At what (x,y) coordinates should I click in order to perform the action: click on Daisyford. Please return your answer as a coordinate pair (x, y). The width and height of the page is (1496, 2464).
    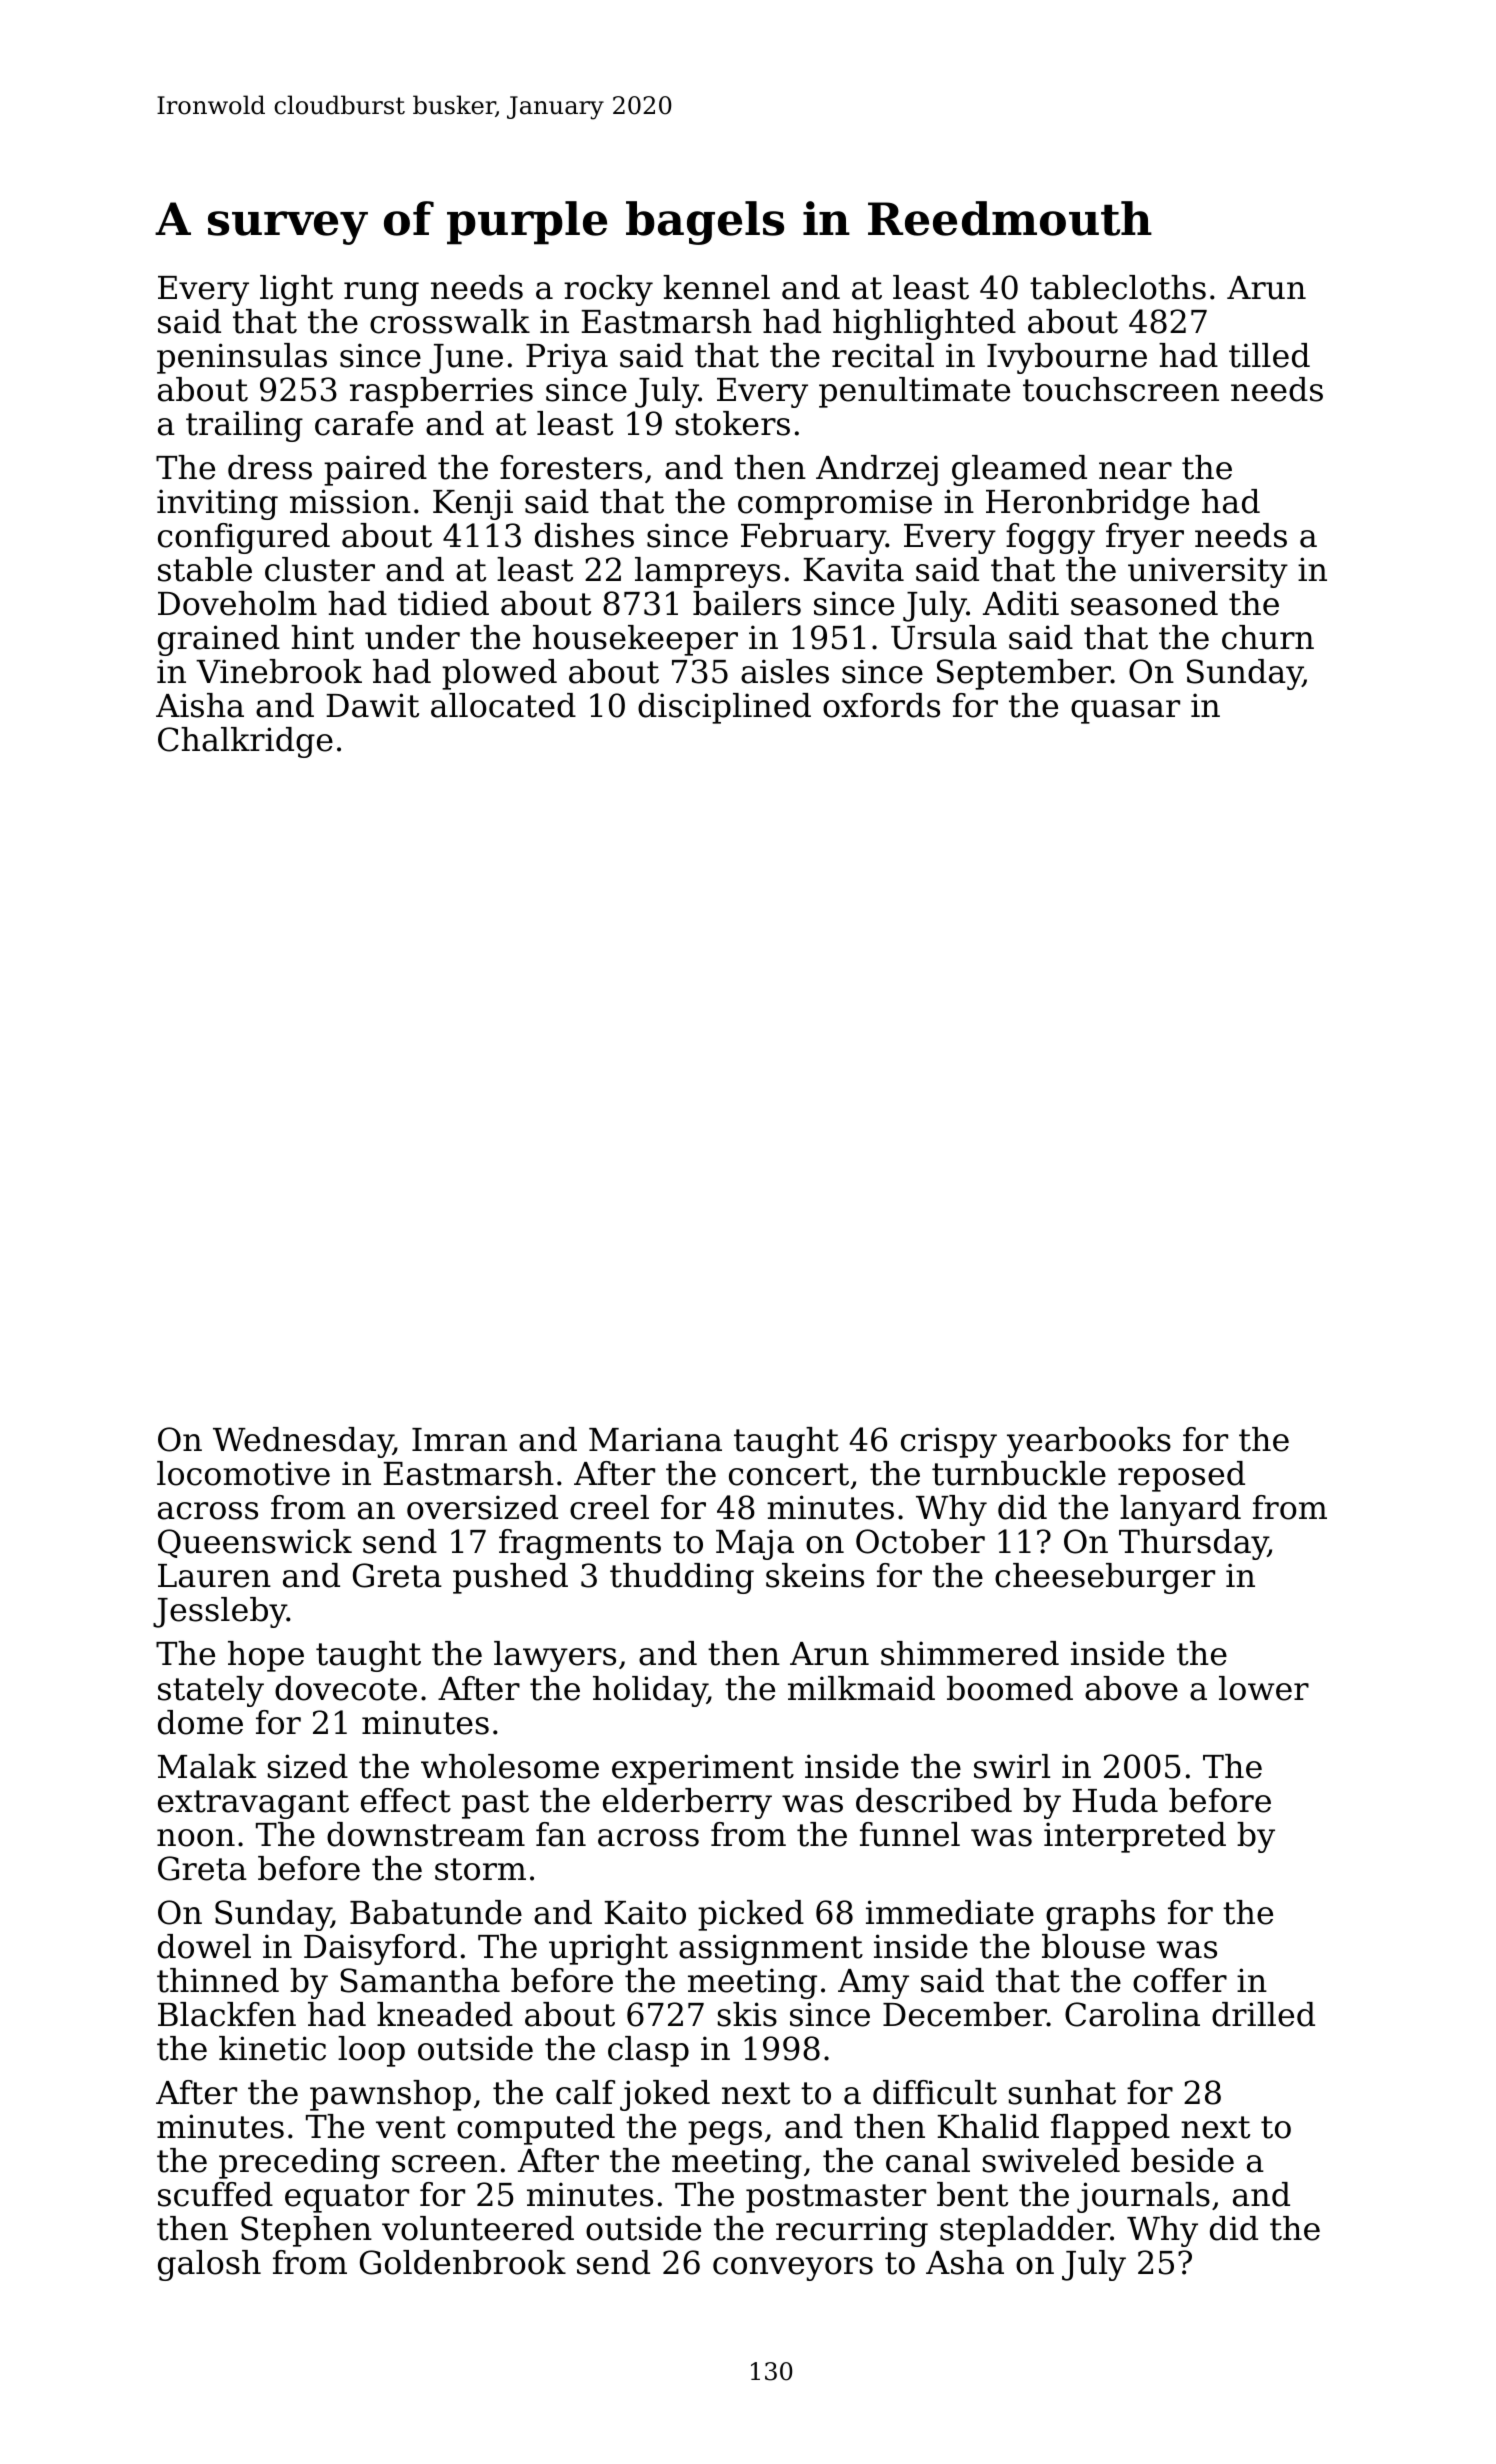
    Looking at the image, I should click on (380, 1949).
